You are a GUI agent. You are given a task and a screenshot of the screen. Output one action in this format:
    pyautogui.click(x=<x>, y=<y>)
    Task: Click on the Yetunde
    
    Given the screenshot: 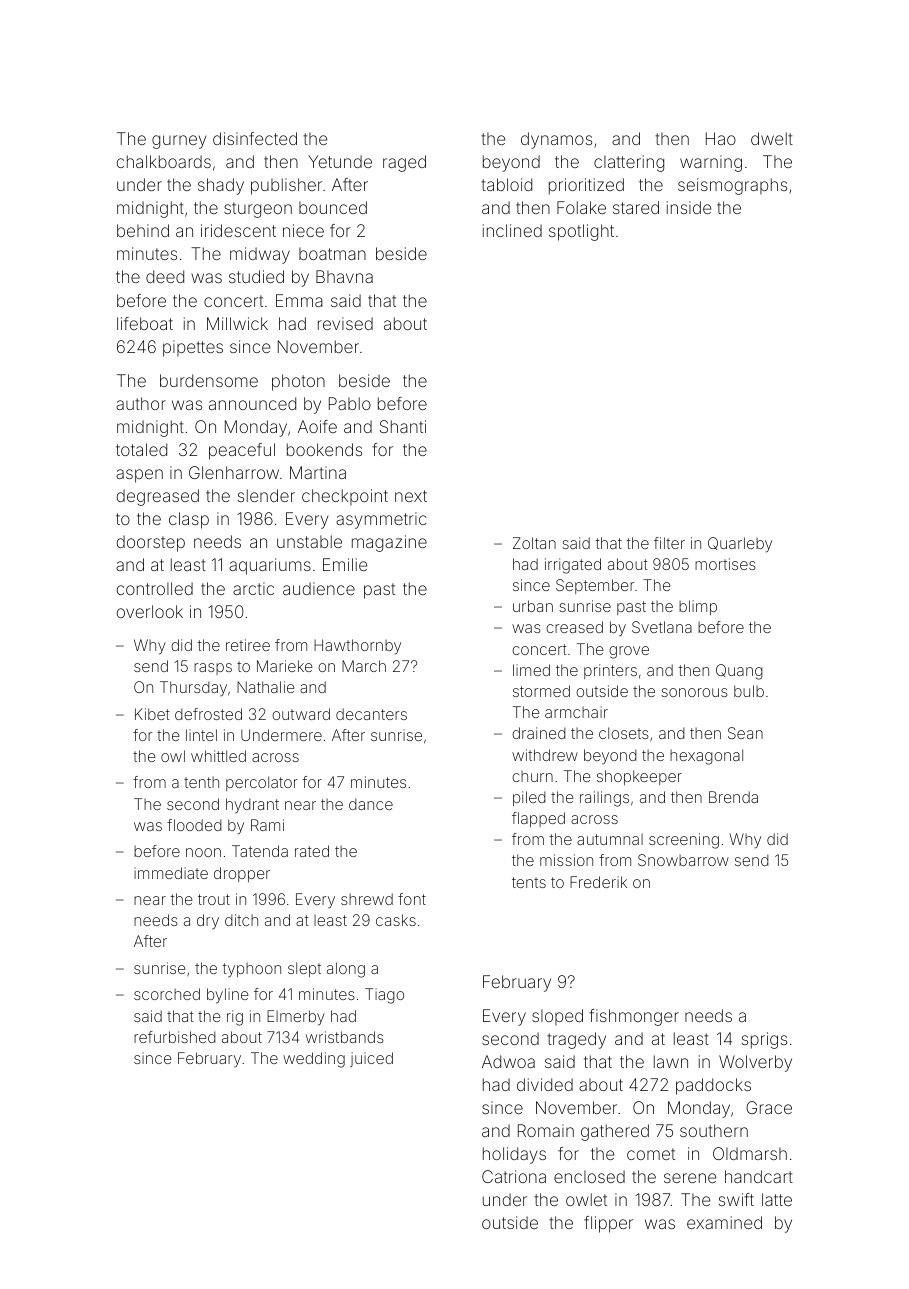 What is the action you would take?
    pyautogui.click(x=340, y=161)
